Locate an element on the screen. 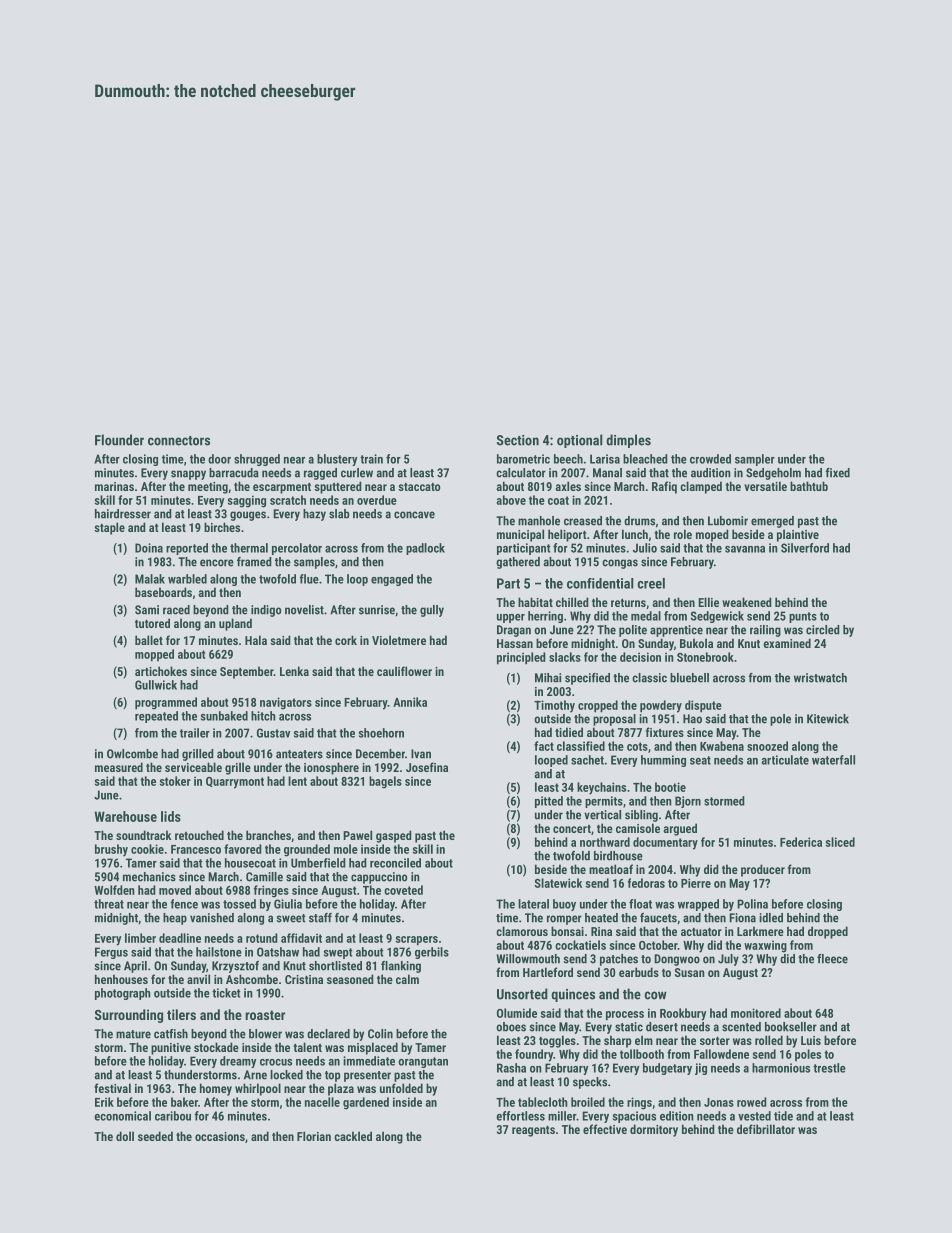 This screenshot has width=952, height=1233. occasions is located at coordinates (220, 1136).
